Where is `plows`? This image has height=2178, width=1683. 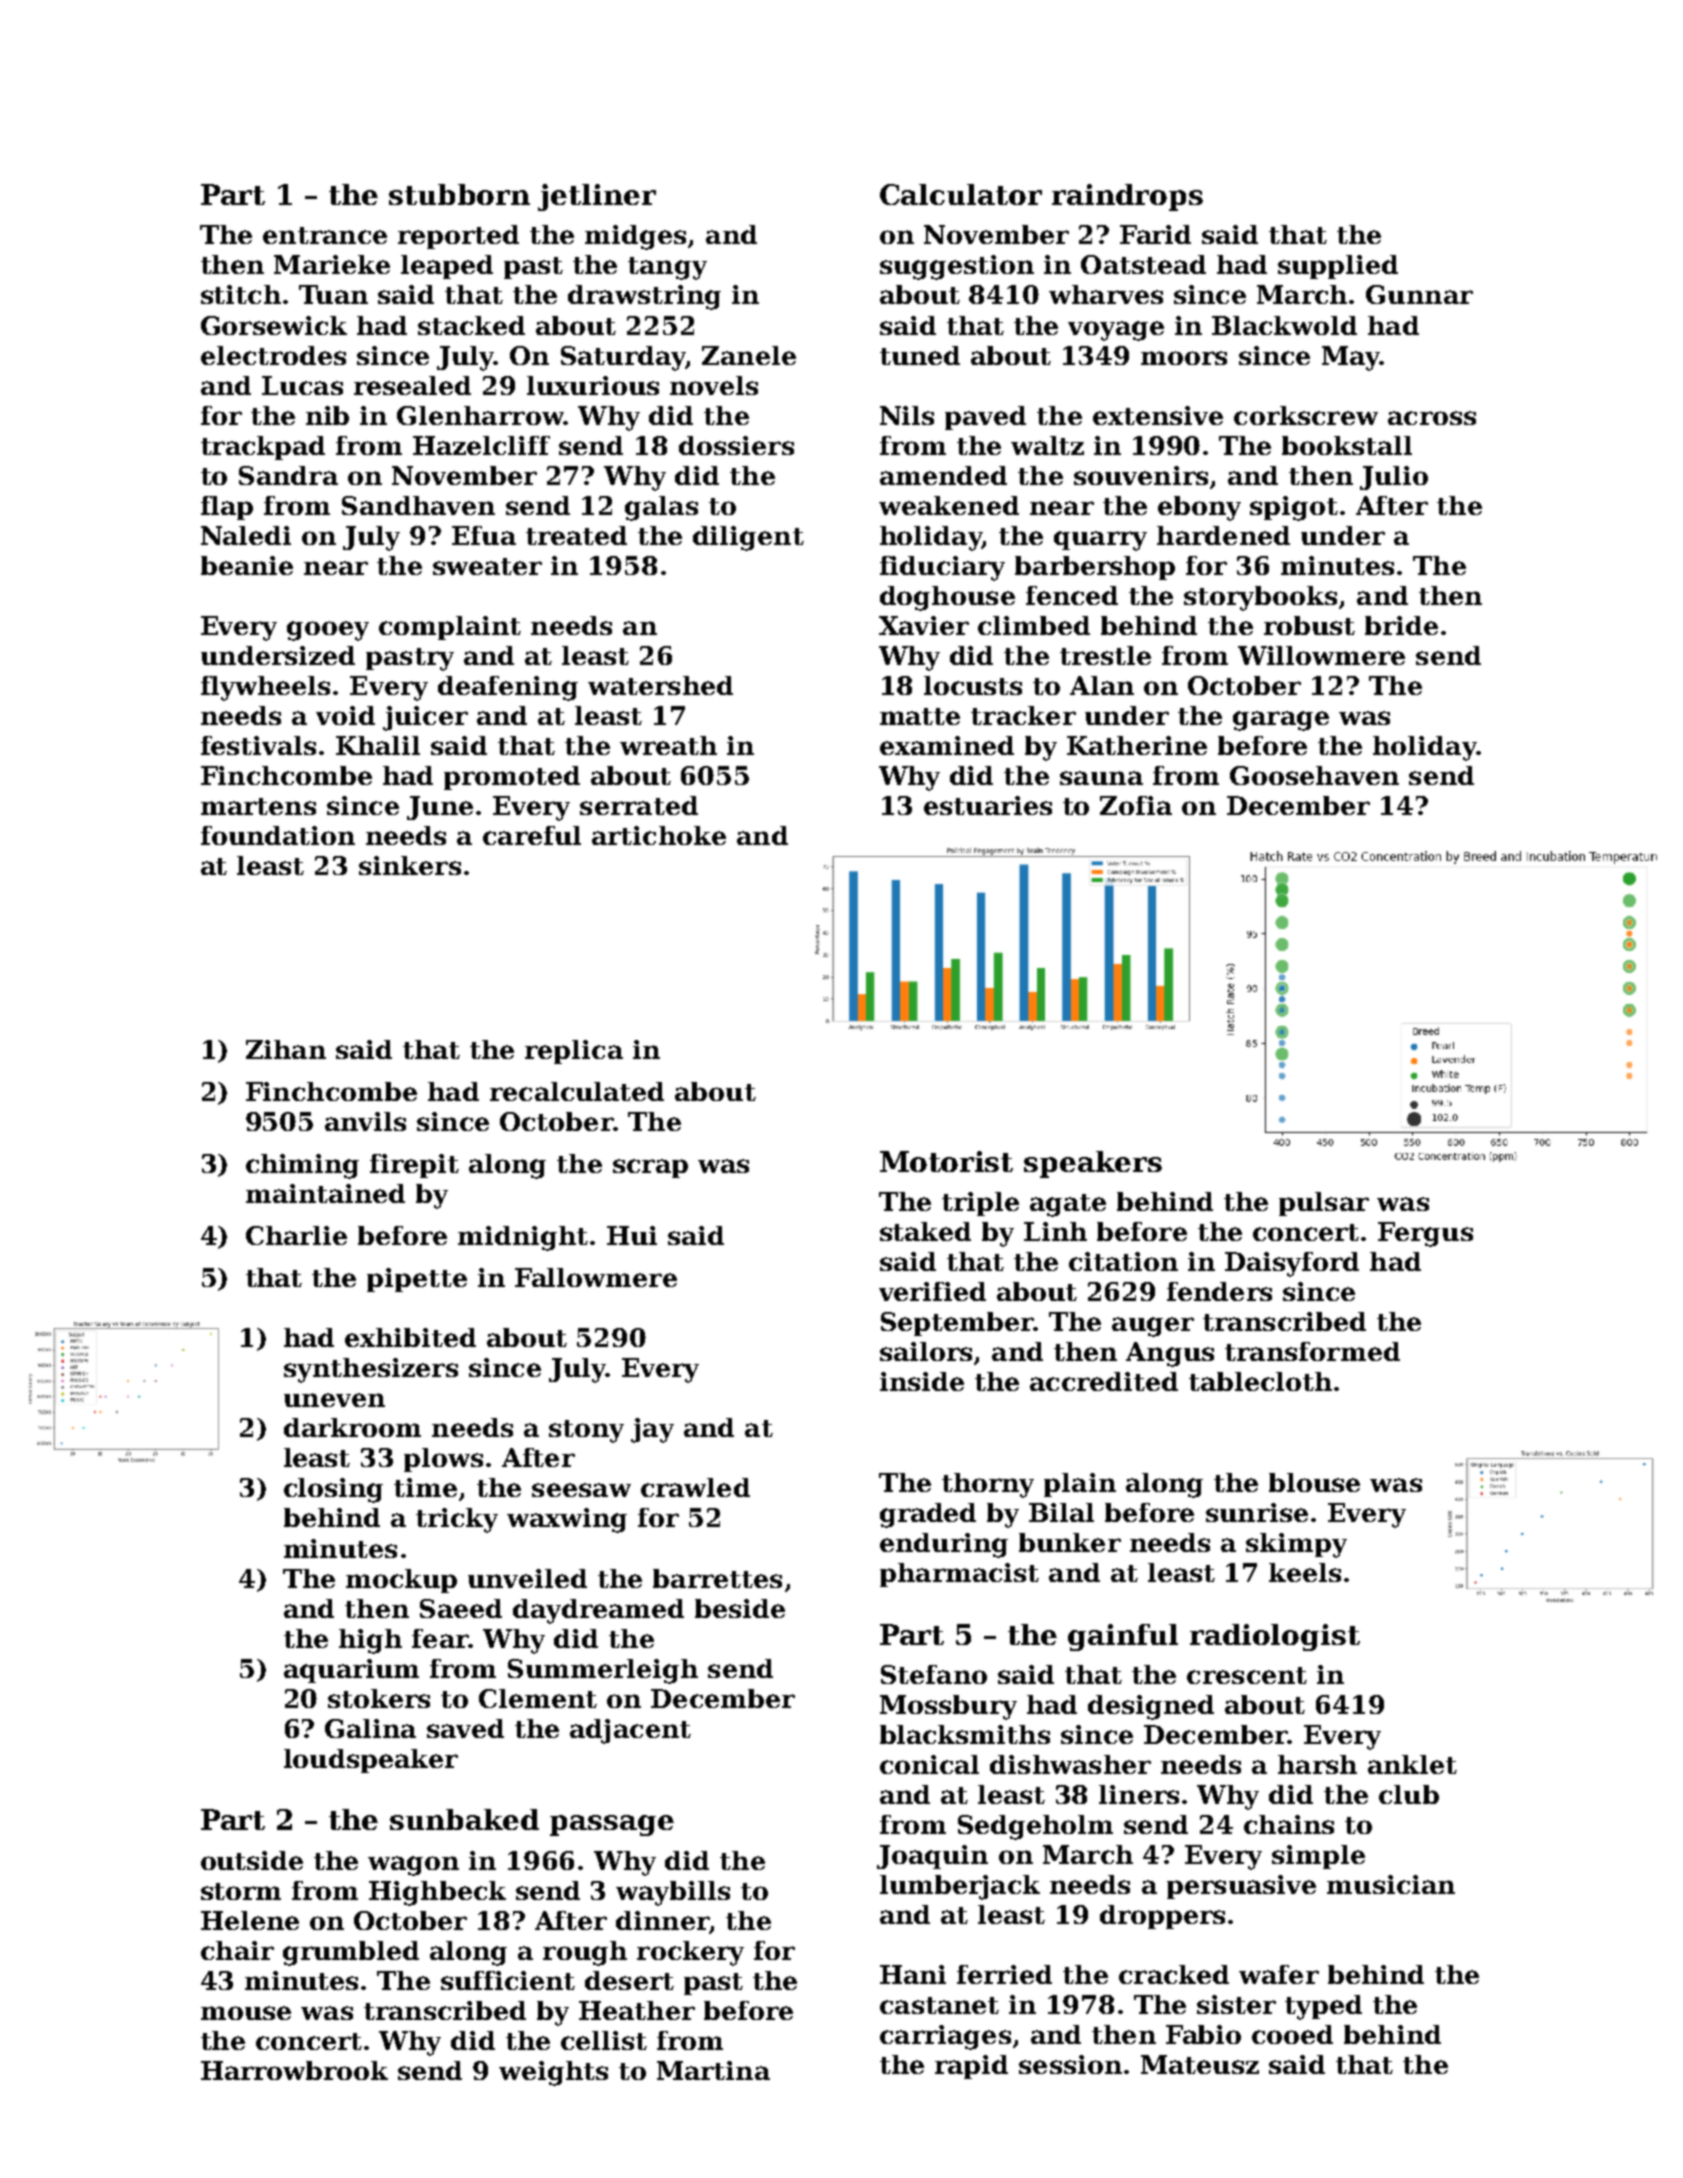
plows is located at coordinates (443, 1460).
